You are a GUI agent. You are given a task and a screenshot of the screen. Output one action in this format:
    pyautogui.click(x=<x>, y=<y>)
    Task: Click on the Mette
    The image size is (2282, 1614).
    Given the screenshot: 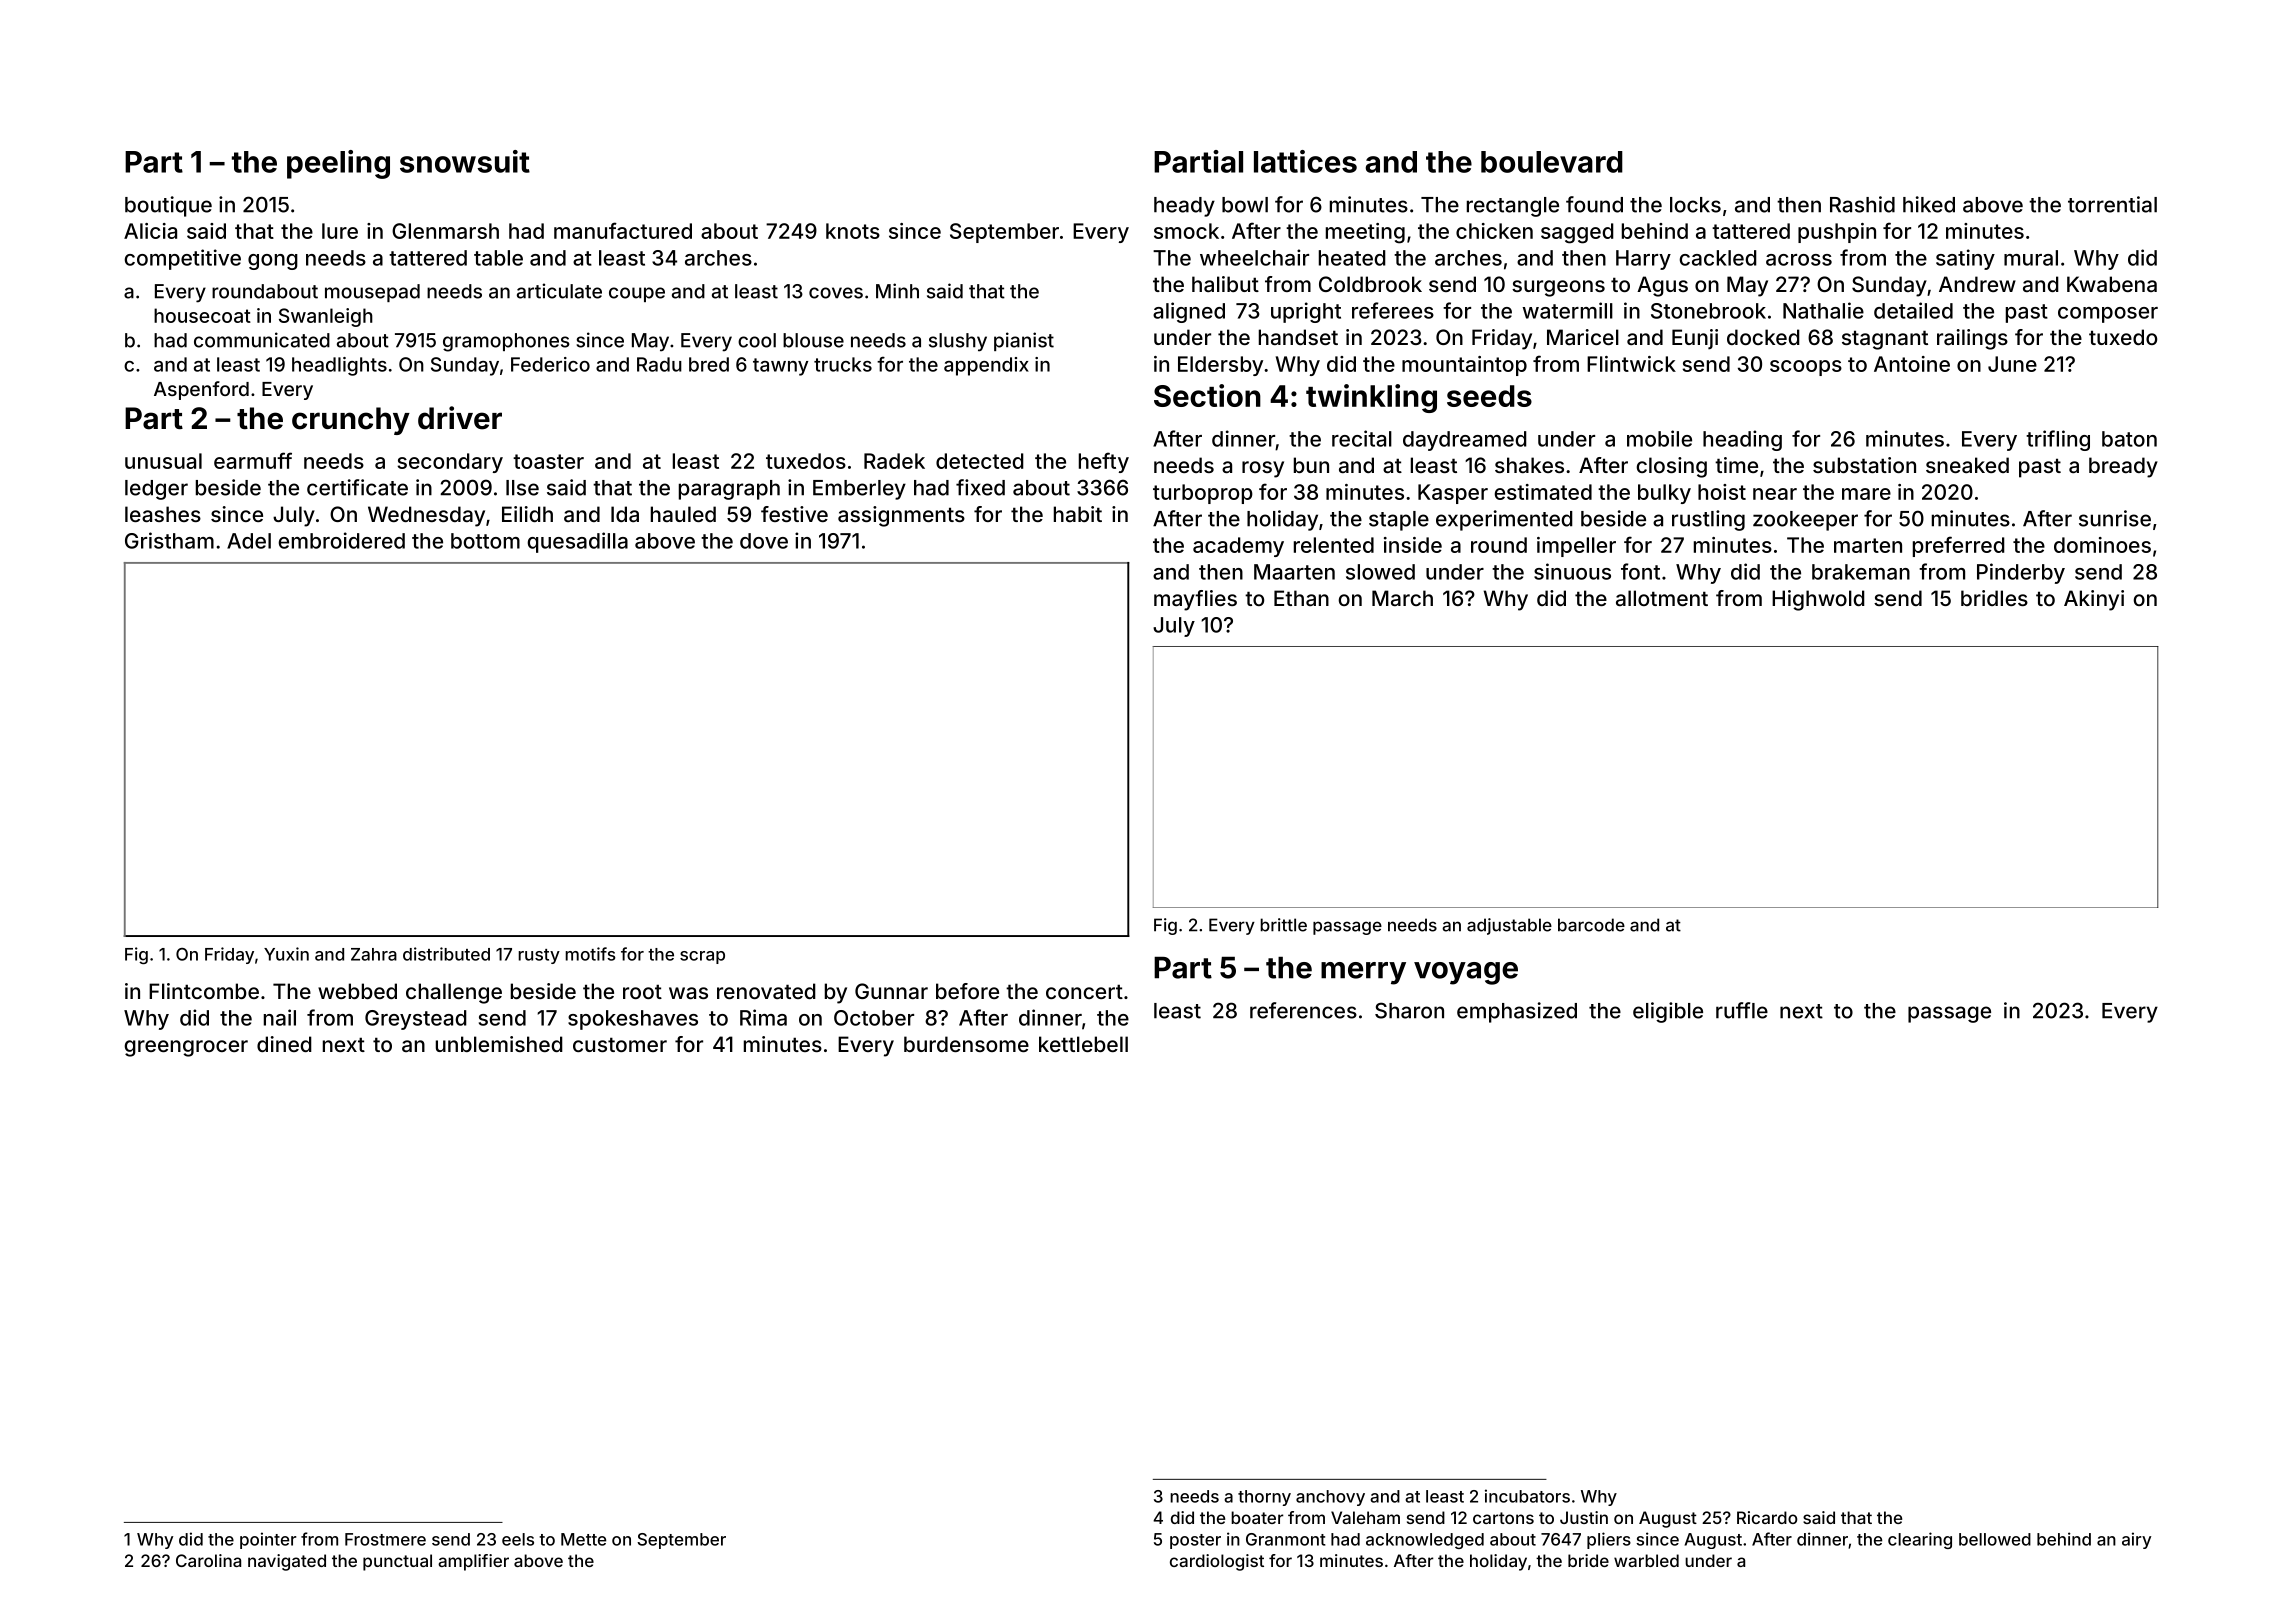 What is the action you would take?
    pyautogui.click(x=583, y=1539)
